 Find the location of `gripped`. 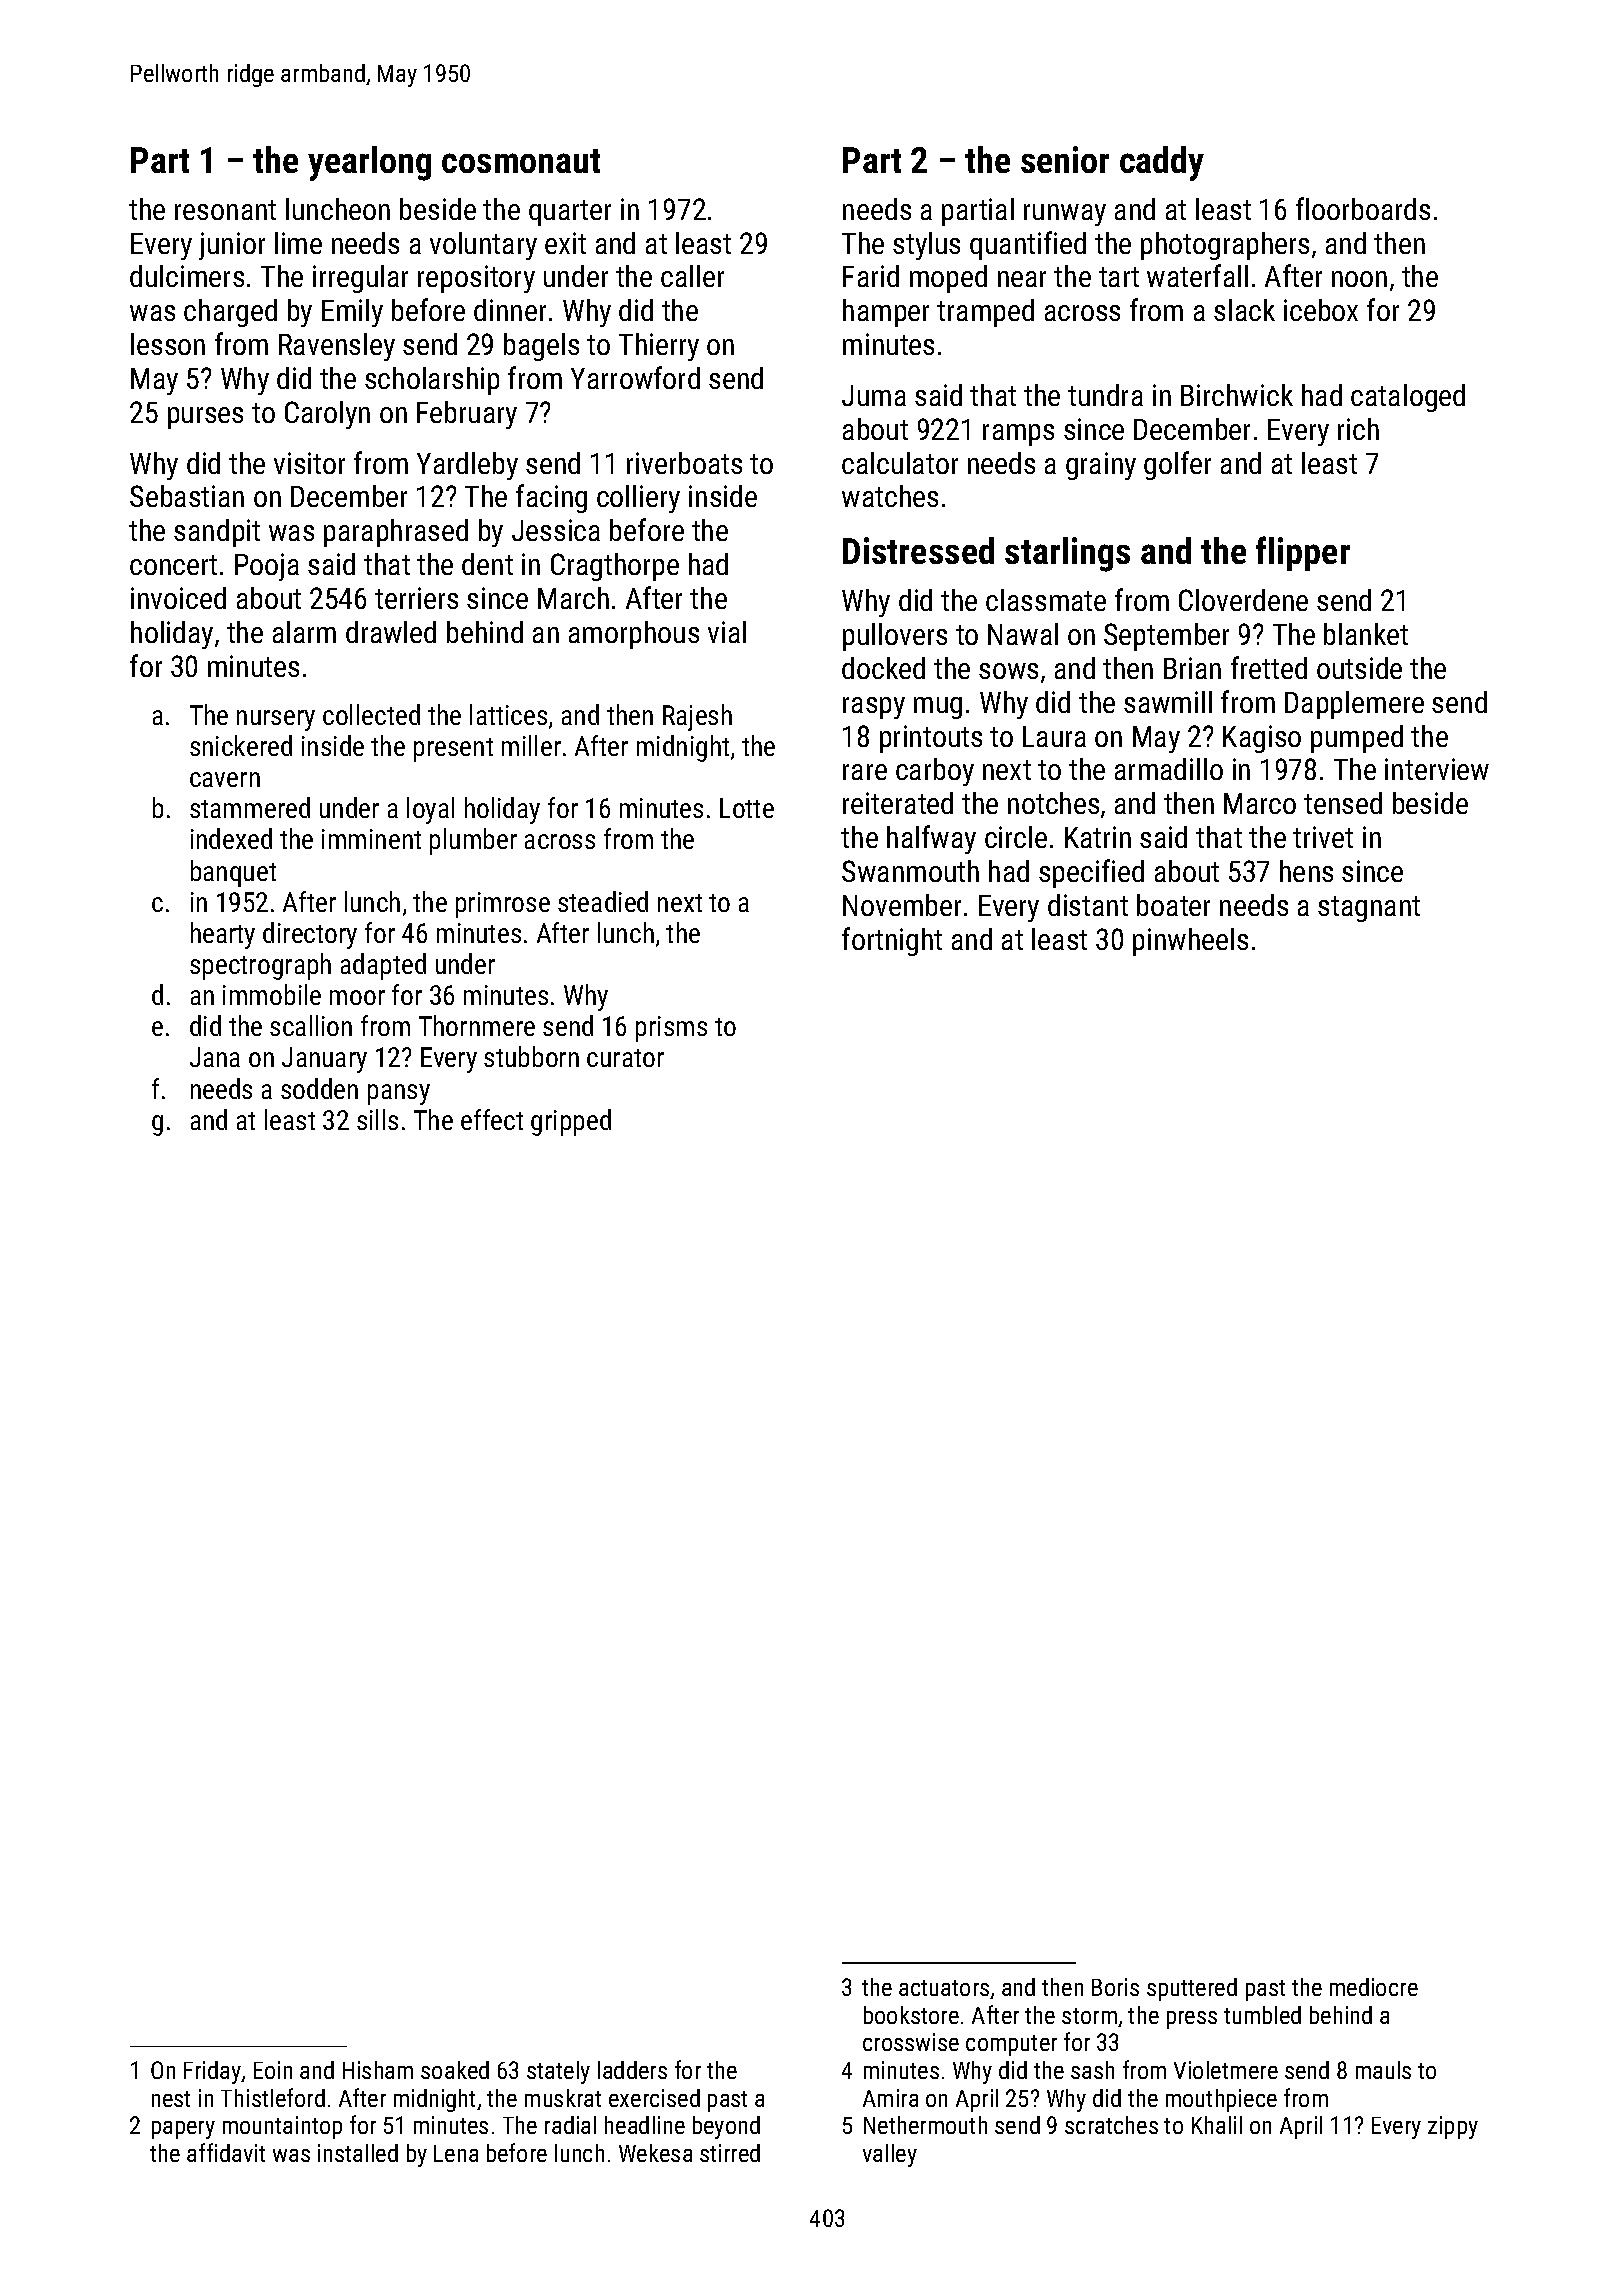

gripped is located at coordinates (571, 1122).
